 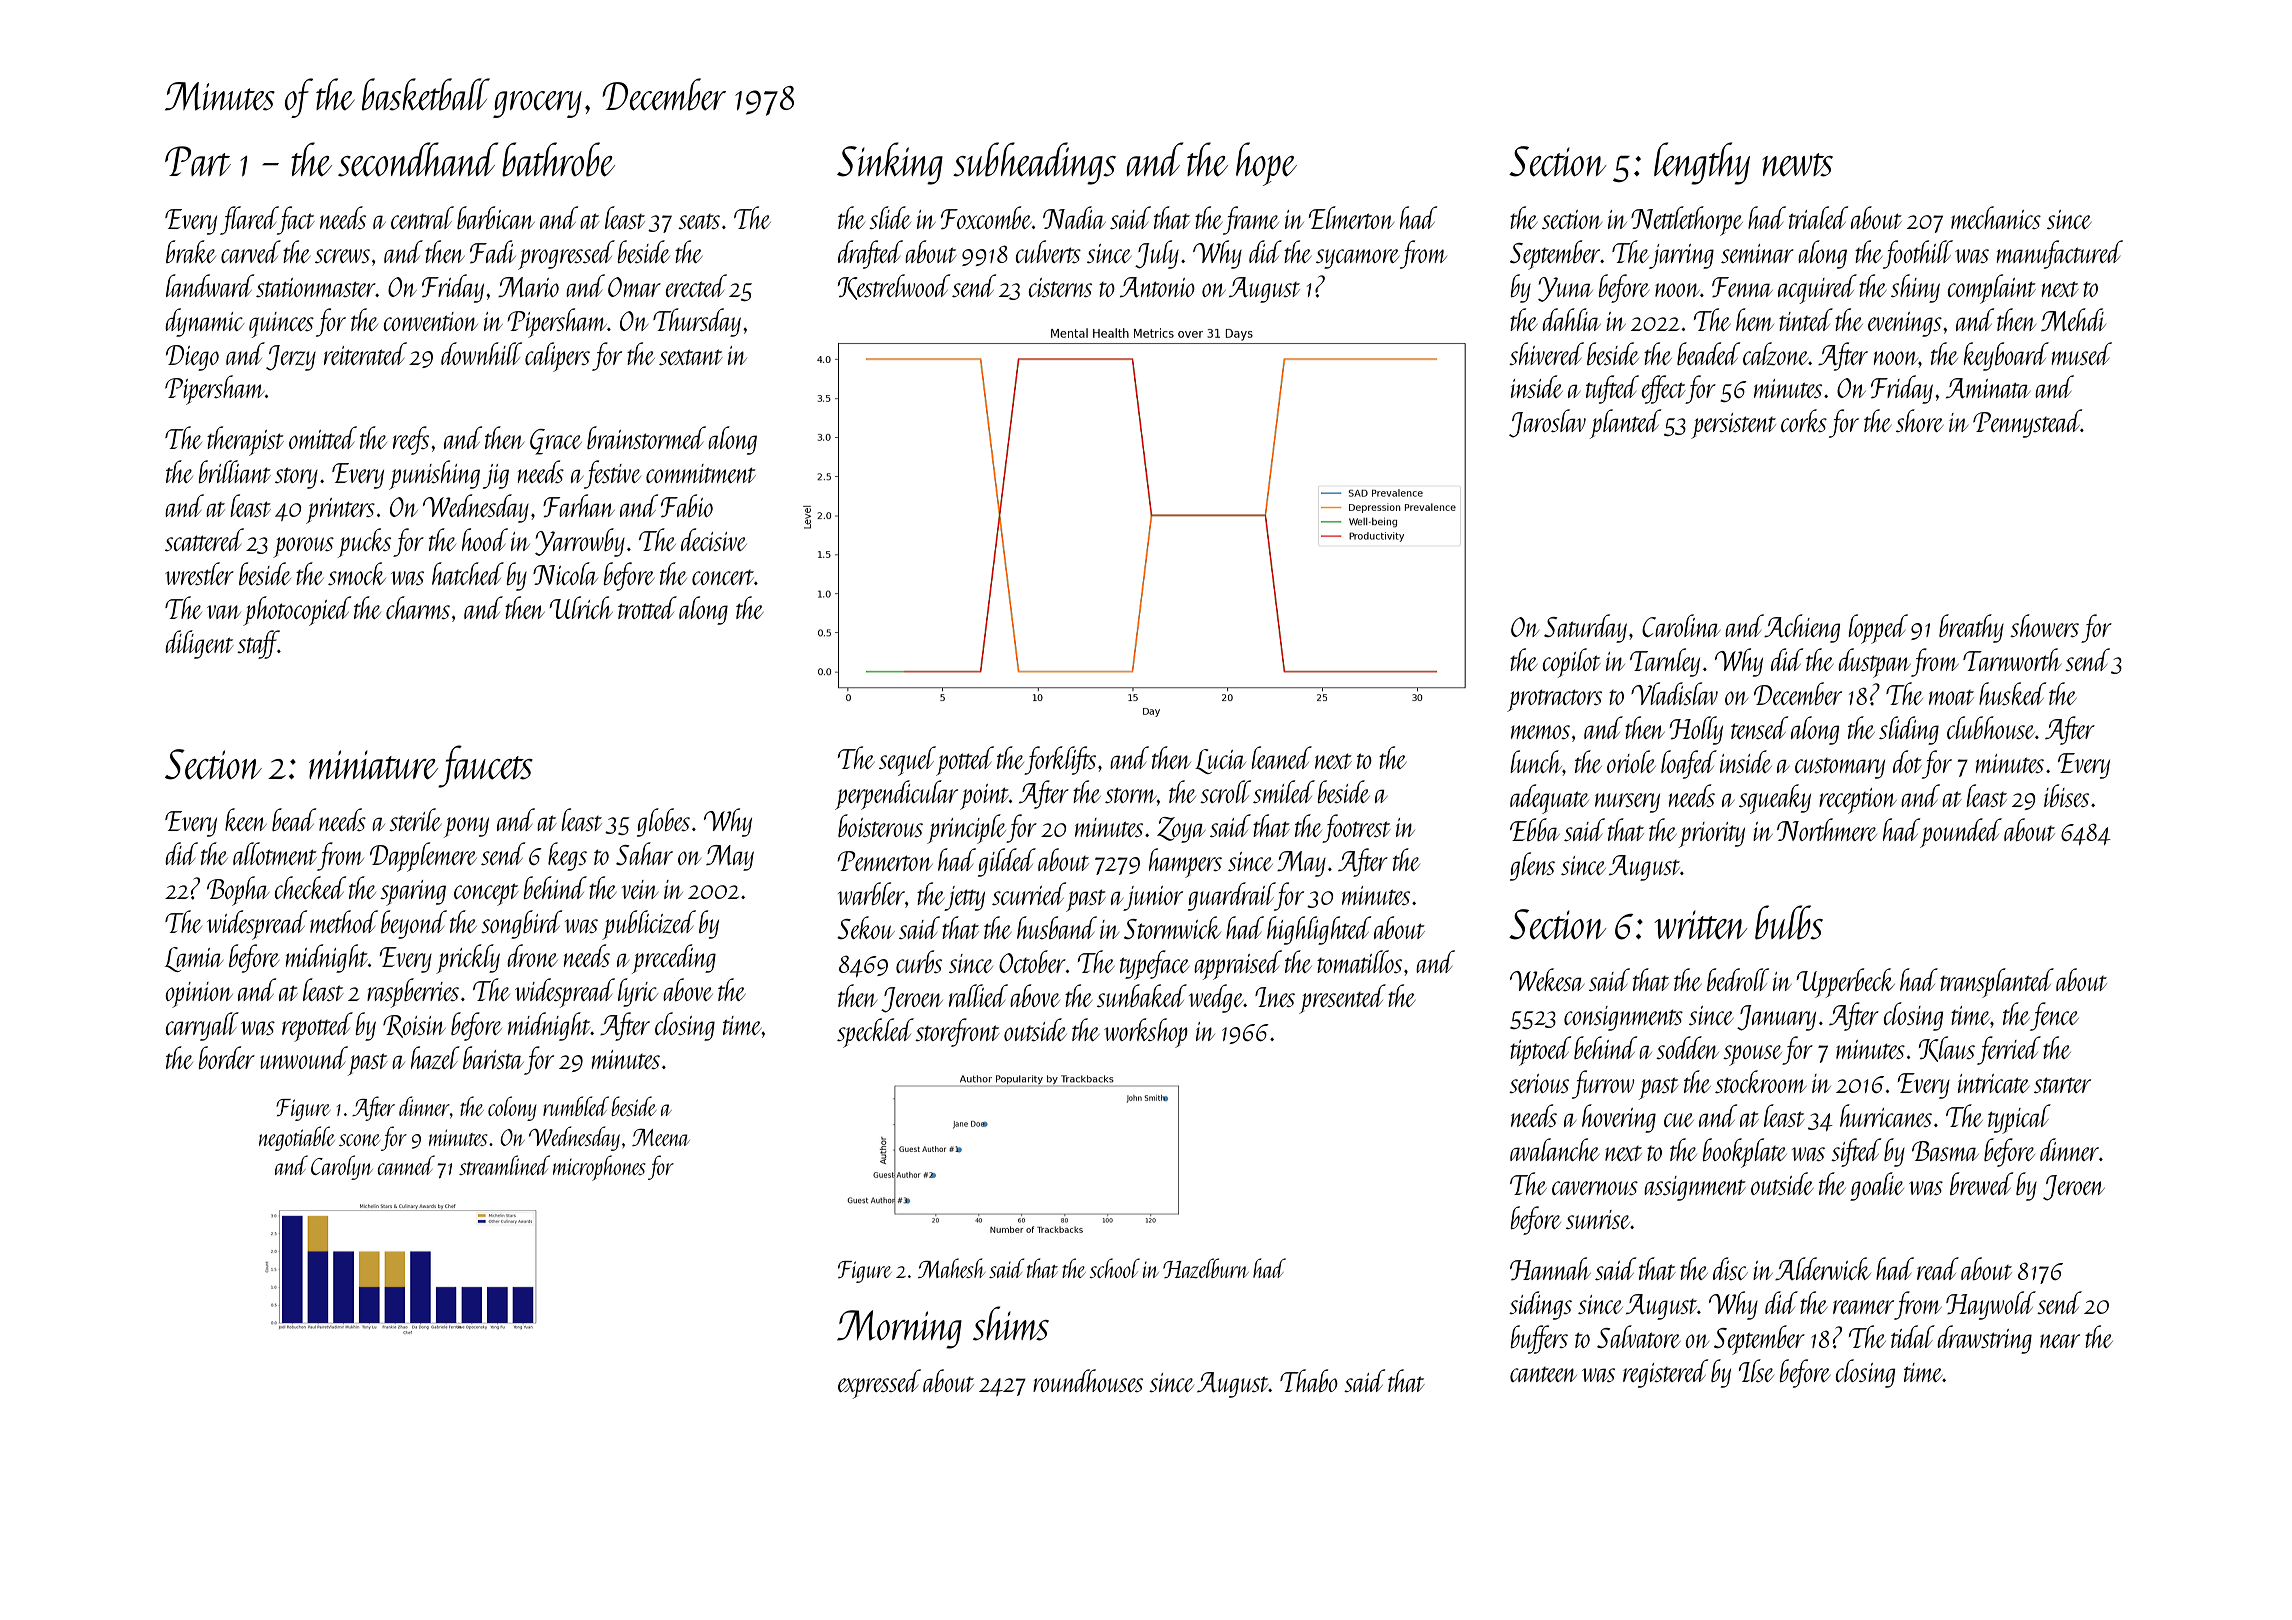 I want to click on hope, so click(x=1266, y=164).
